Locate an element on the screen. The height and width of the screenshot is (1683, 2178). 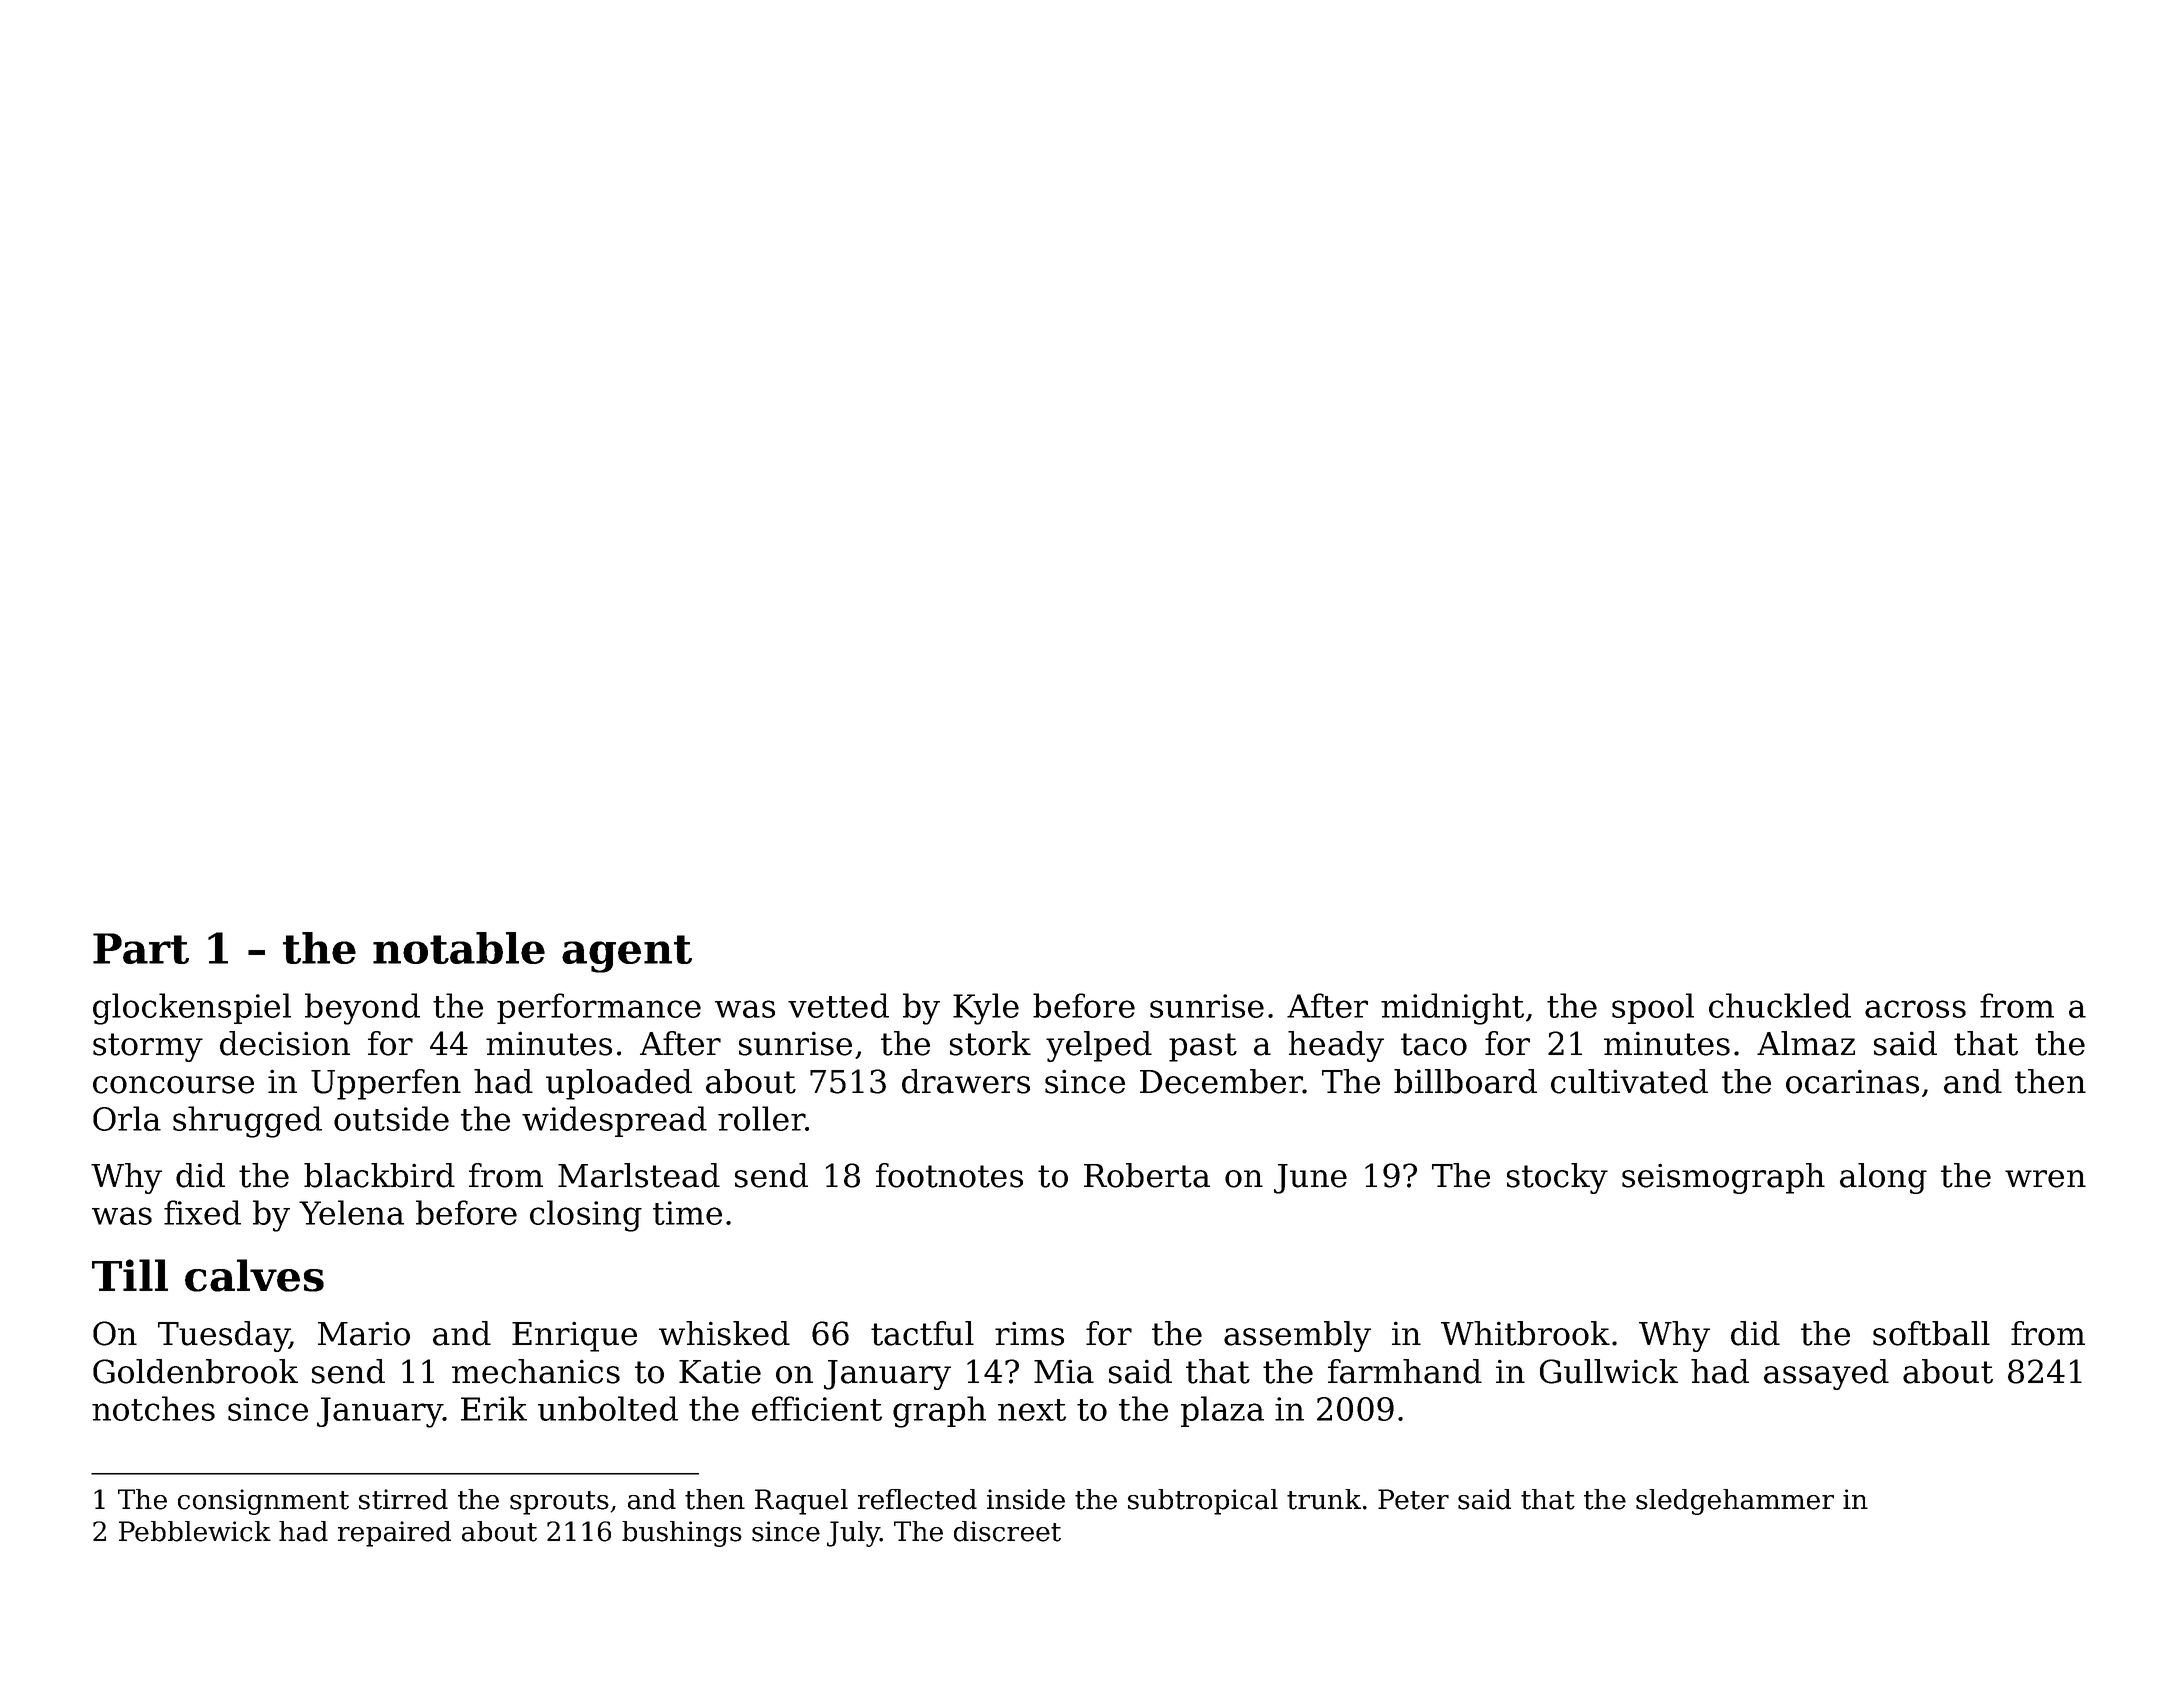
footnotes is located at coordinates (949, 1175).
